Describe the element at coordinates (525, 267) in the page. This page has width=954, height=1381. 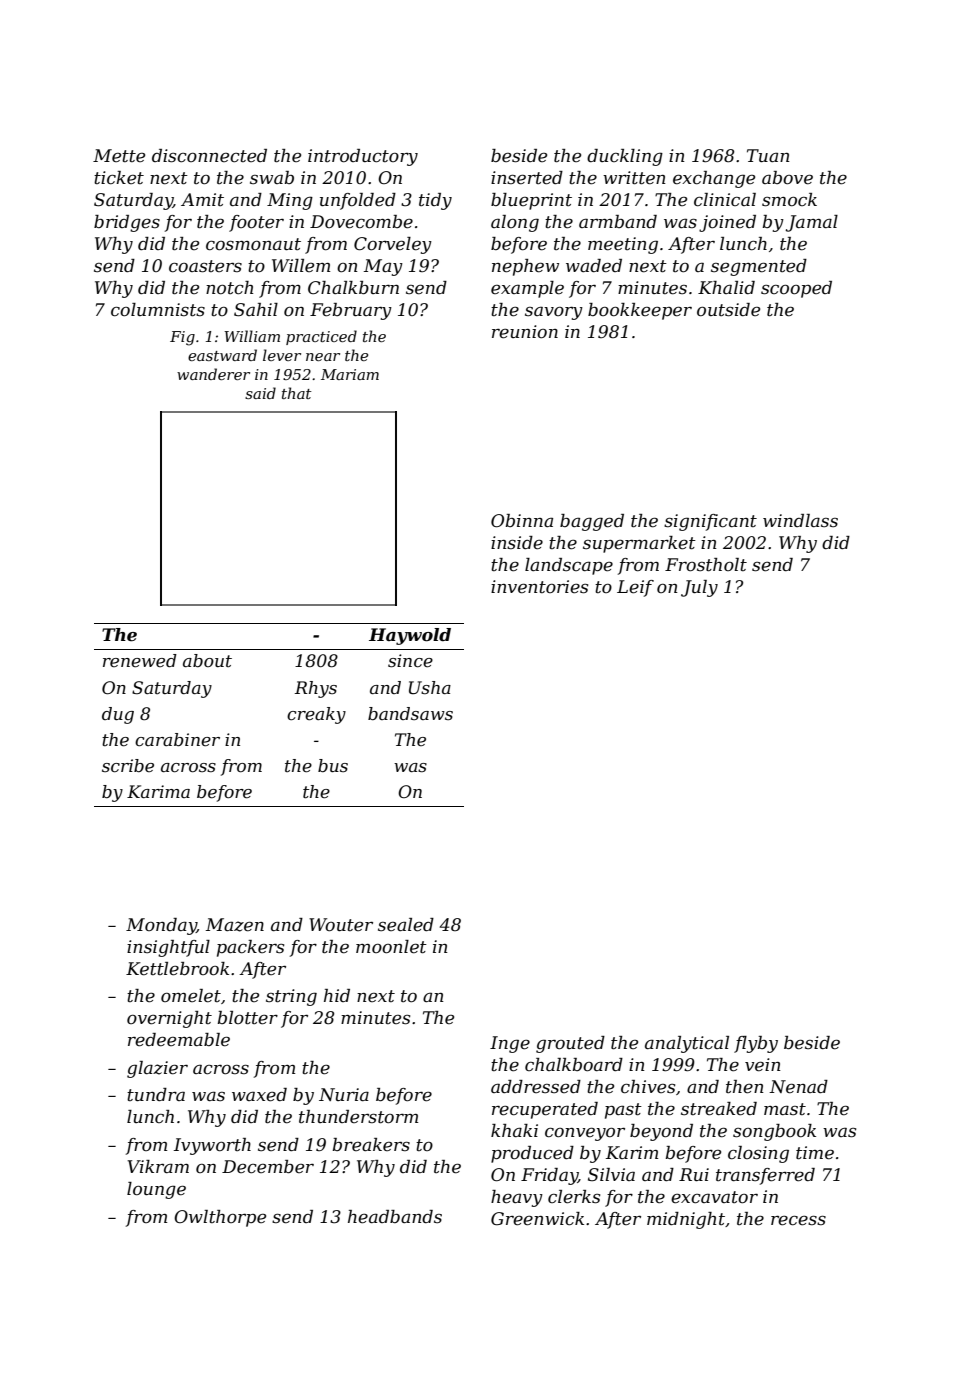
I see `nephew` at that location.
